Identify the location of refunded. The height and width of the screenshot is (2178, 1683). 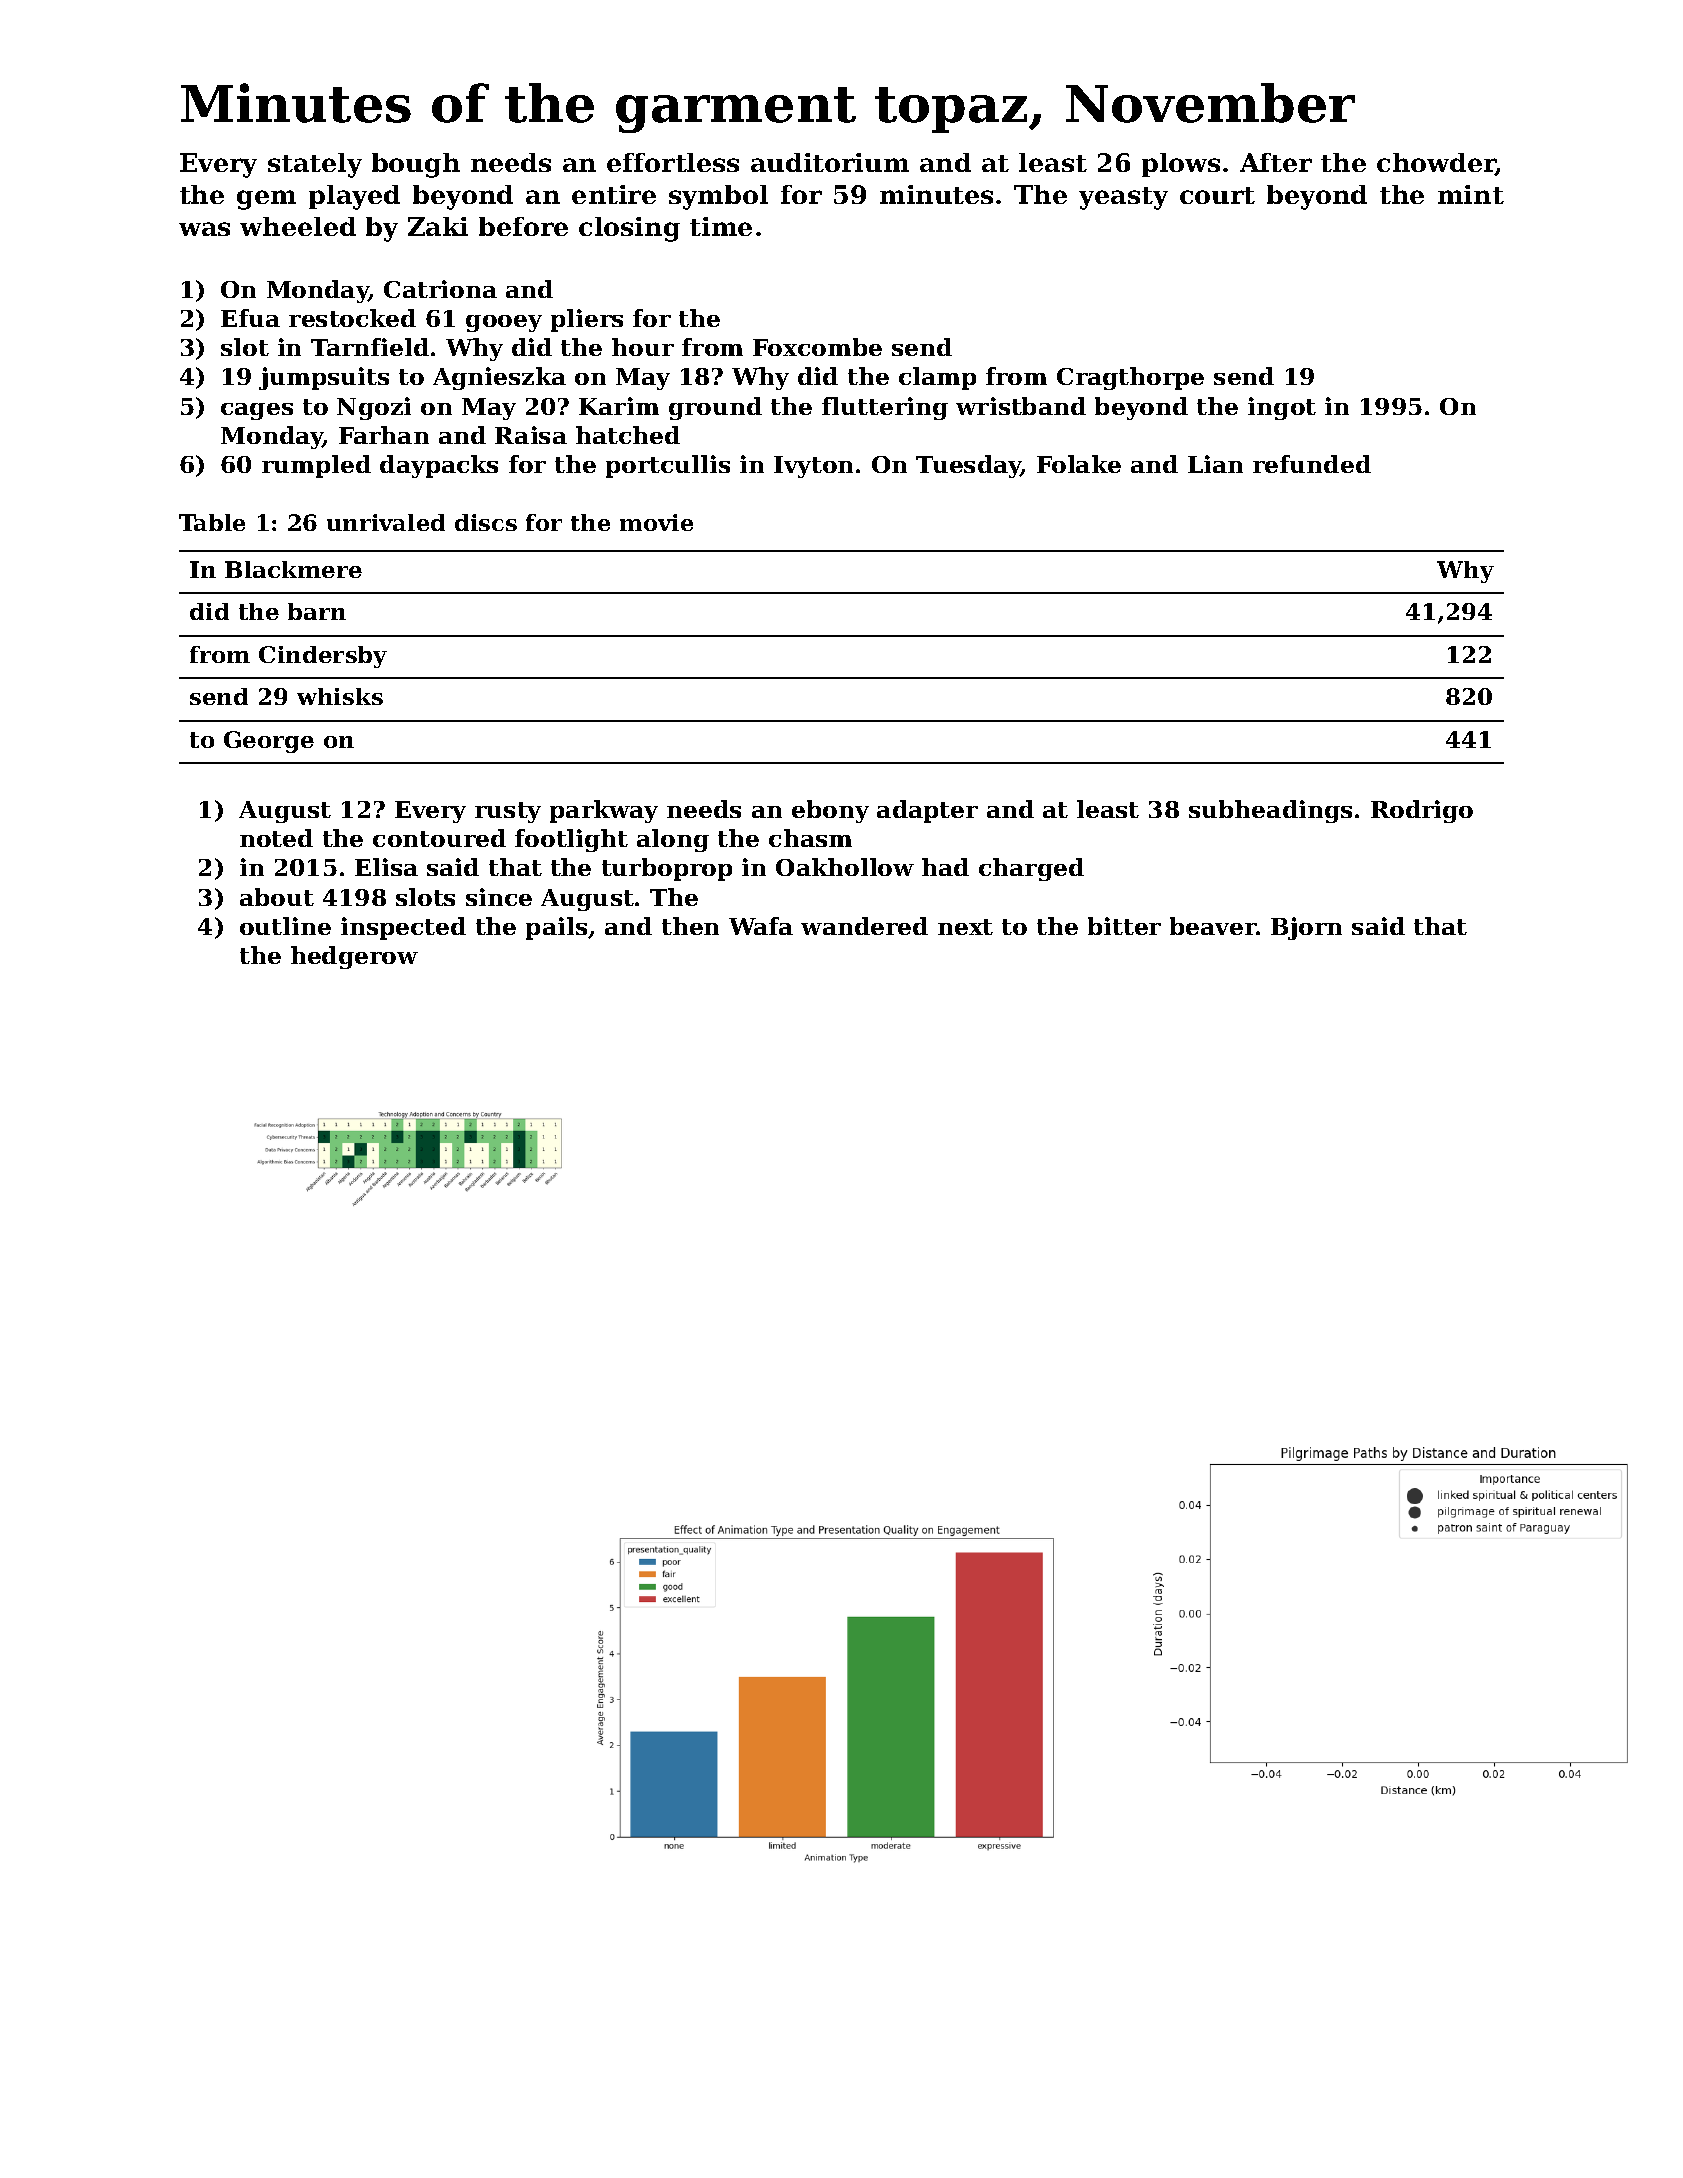
(1312, 464).
